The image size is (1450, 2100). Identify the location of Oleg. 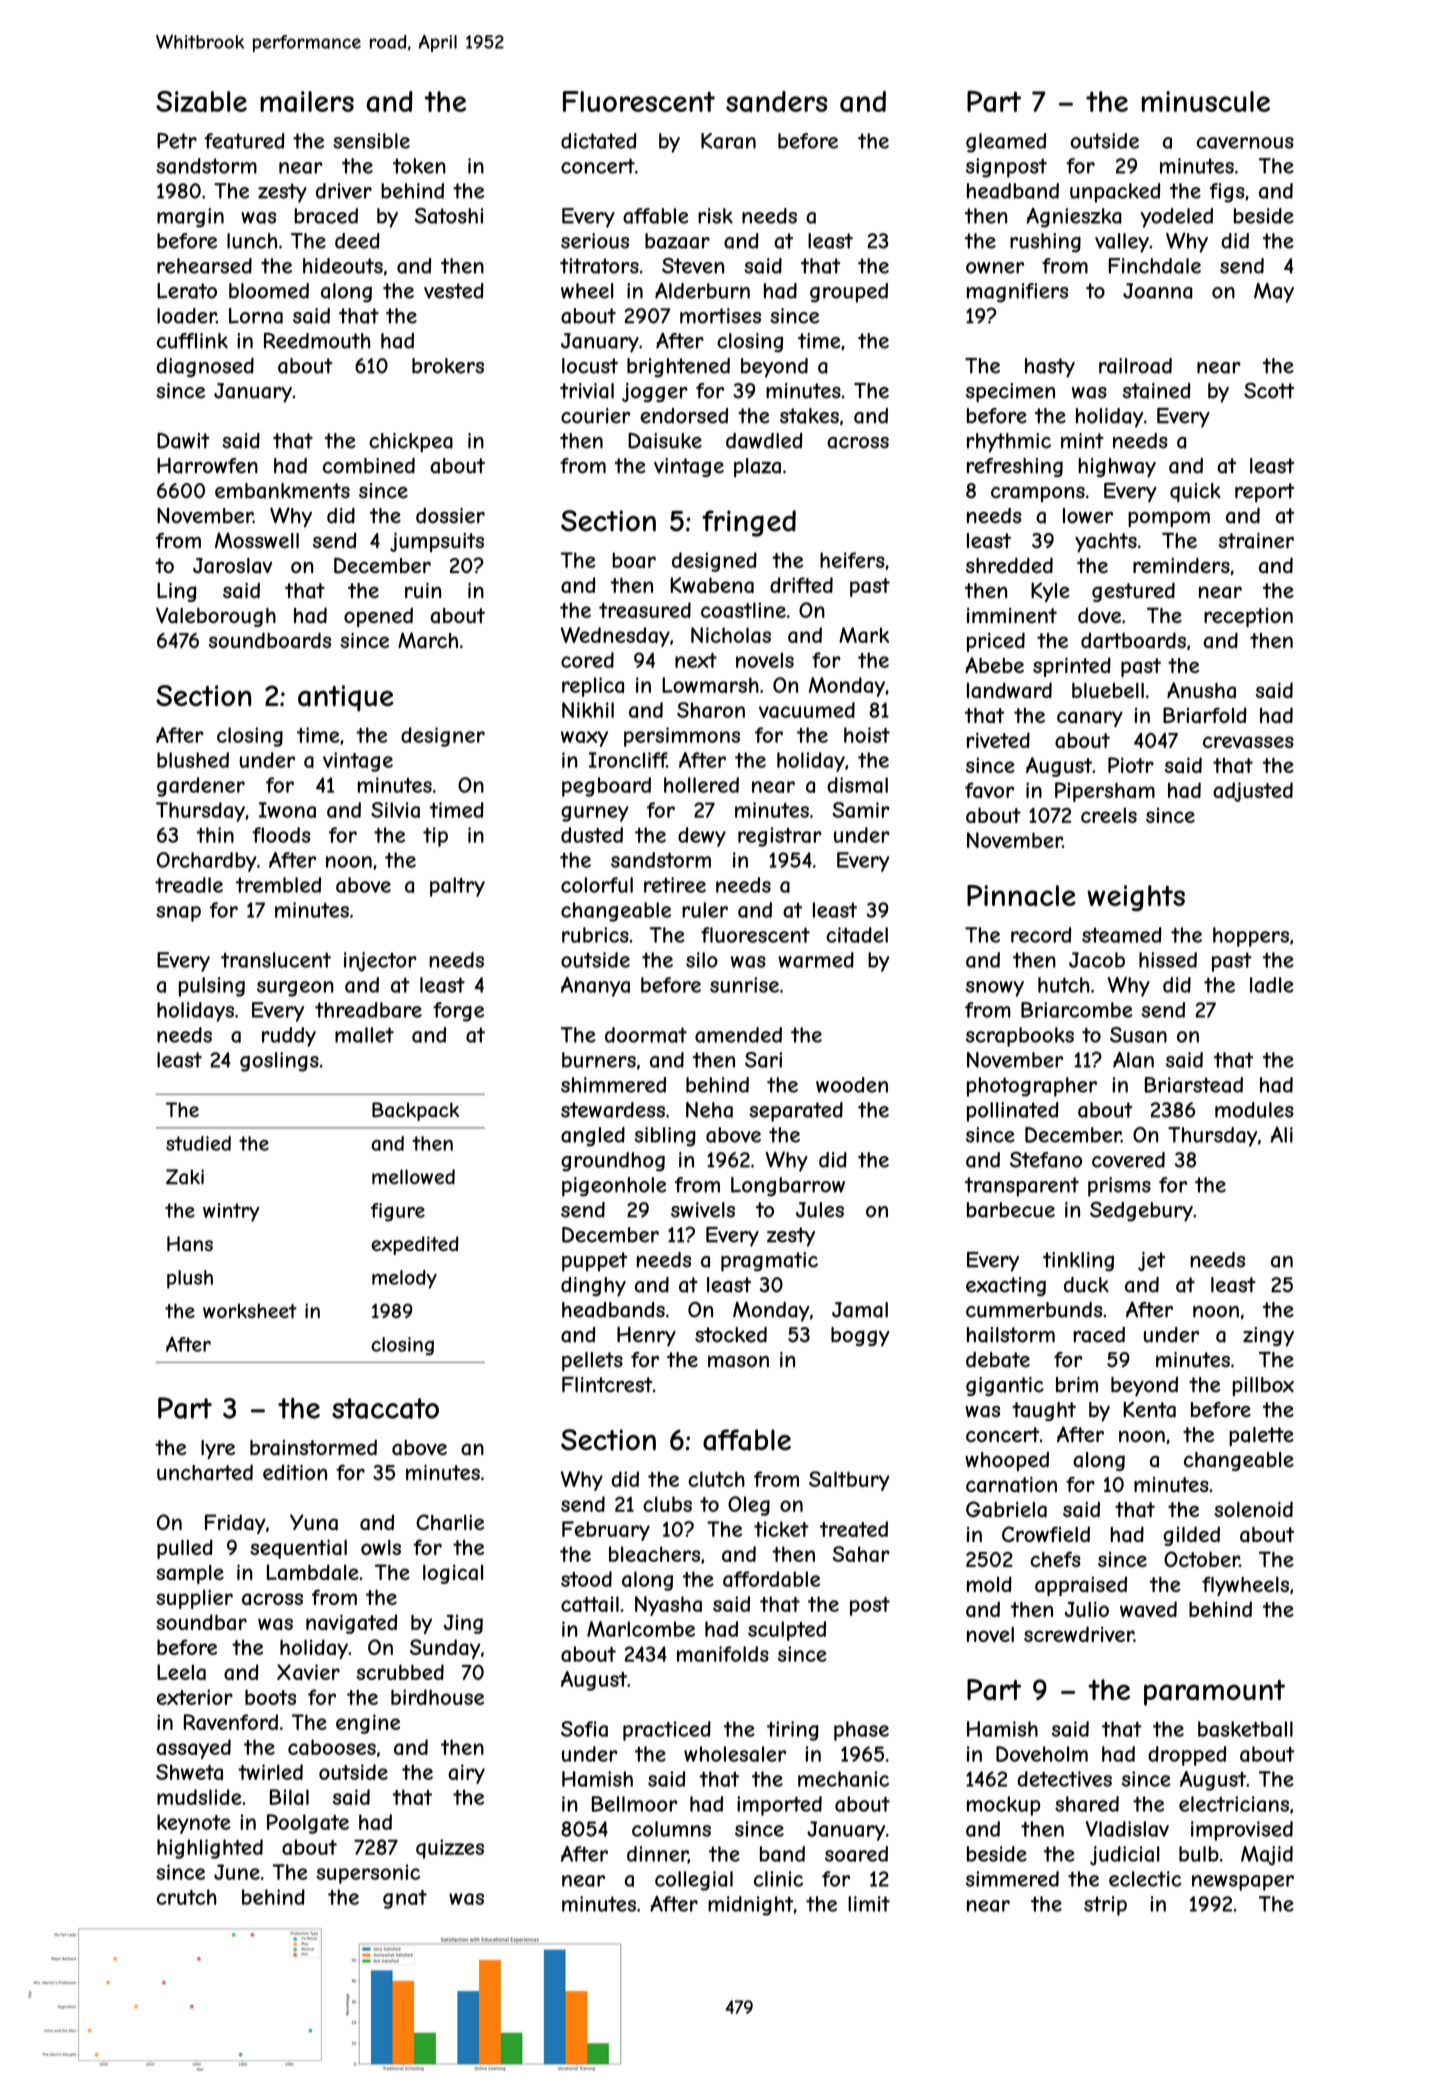
(749, 1506).
